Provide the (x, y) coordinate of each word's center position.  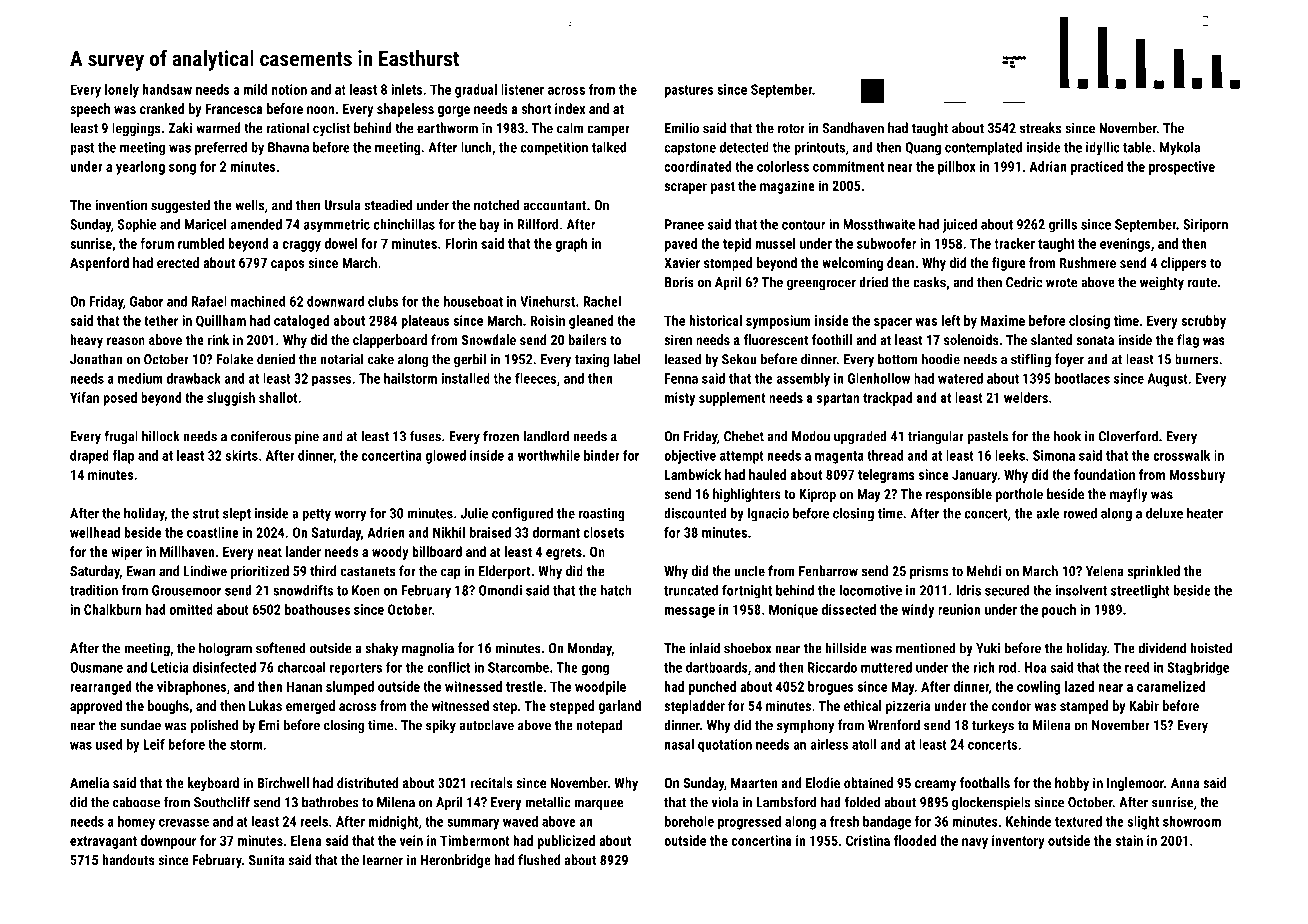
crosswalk (1181, 455)
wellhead (95, 532)
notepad (599, 726)
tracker (1014, 243)
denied (276, 359)
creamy (935, 785)
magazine (787, 187)
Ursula (342, 205)
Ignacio (768, 515)
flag (1188, 341)
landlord (546, 436)
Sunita (266, 859)
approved (96, 707)
